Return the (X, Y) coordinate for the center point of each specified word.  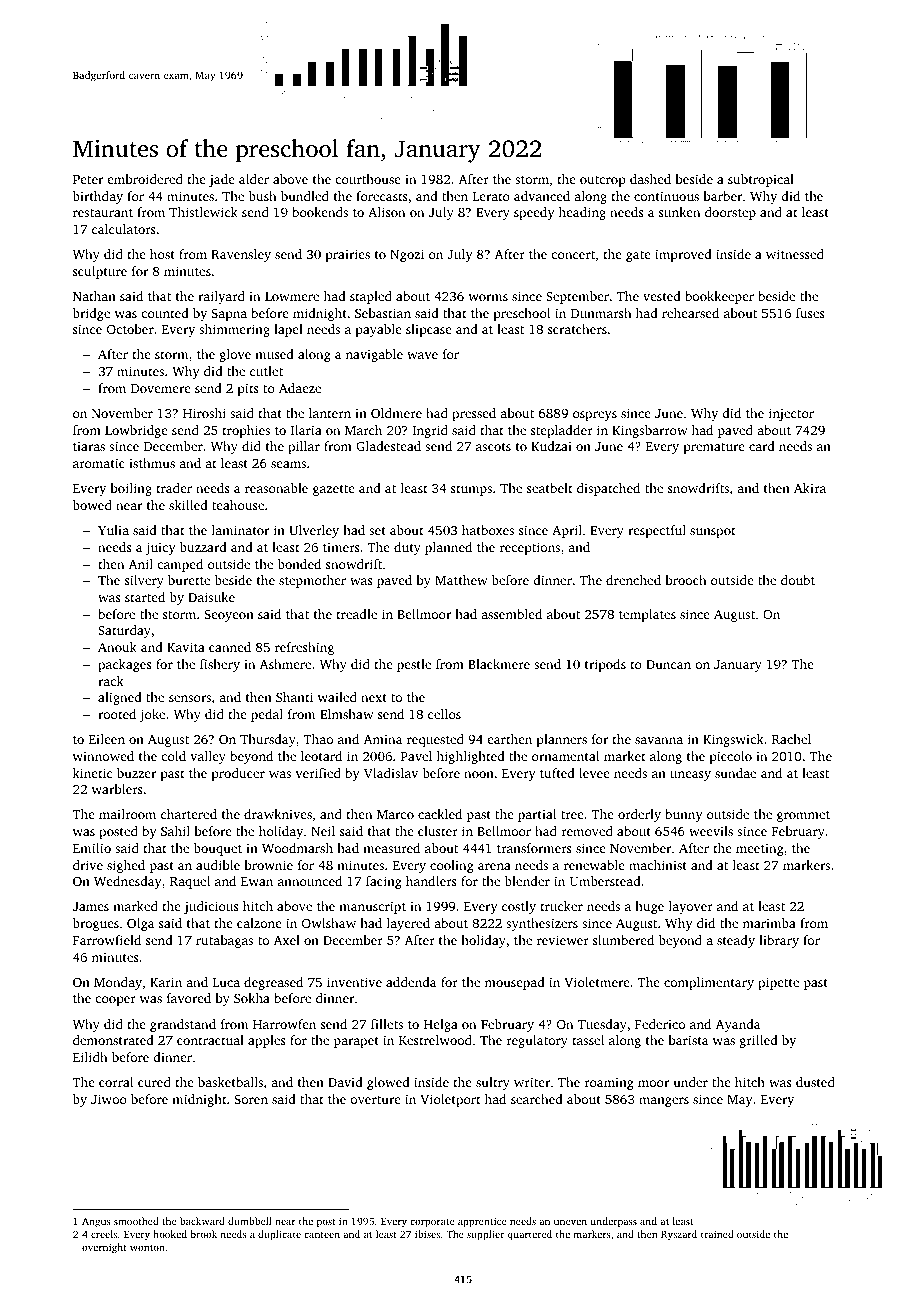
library (779, 941)
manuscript (372, 907)
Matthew (461, 580)
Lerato (491, 196)
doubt (798, 580)
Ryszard (679, 1235)
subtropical (761, 180)
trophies (246, 431)
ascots (493, 447)
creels (104, 1234)
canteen (322, 1235)
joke (152, 715)
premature (714, 448)
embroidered (145, 179)
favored (189, 998)
